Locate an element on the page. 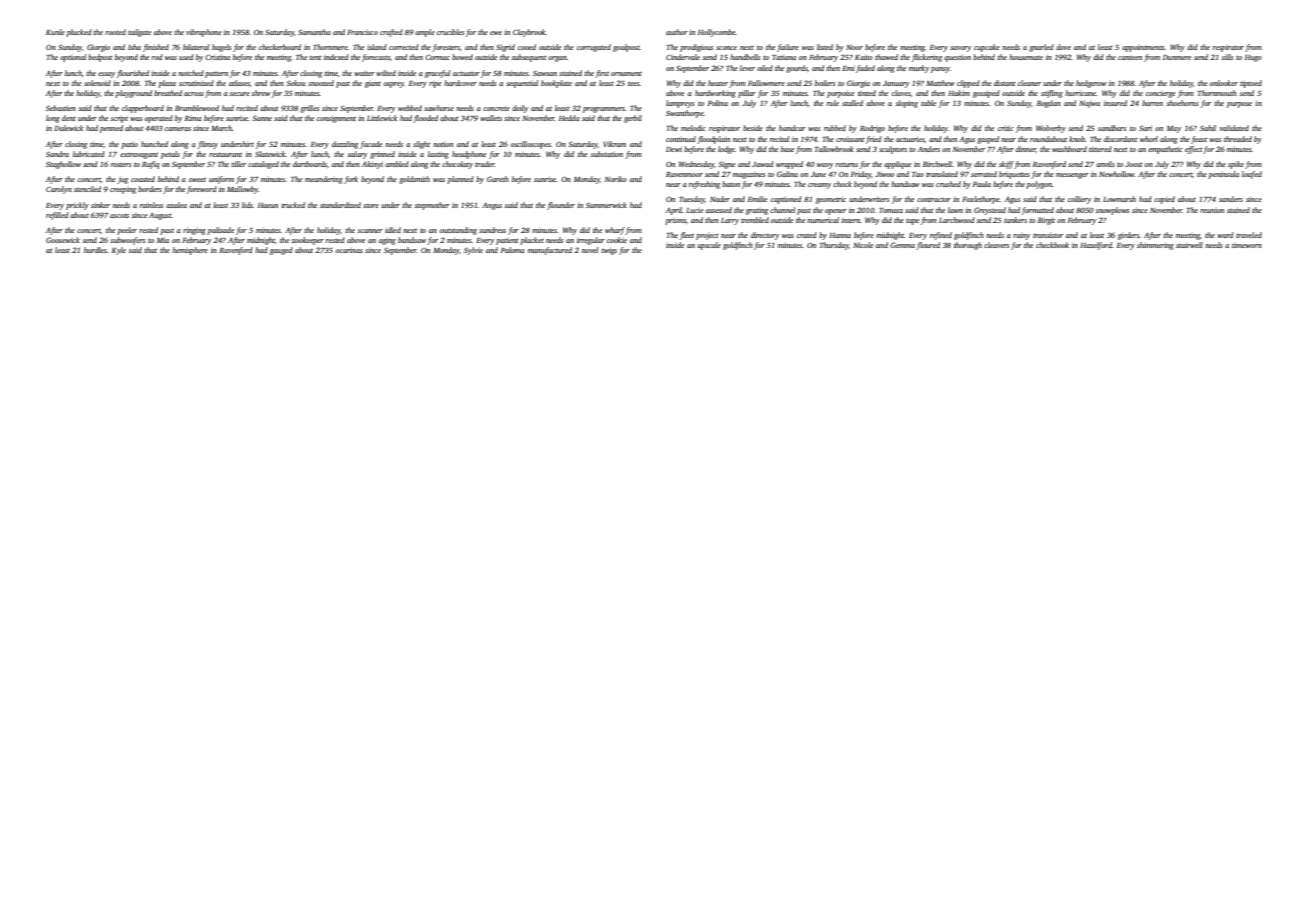 Image resolution: width=1308 pixels, height=924 pixels. vibraphone is located at coordinates (204, 33).
